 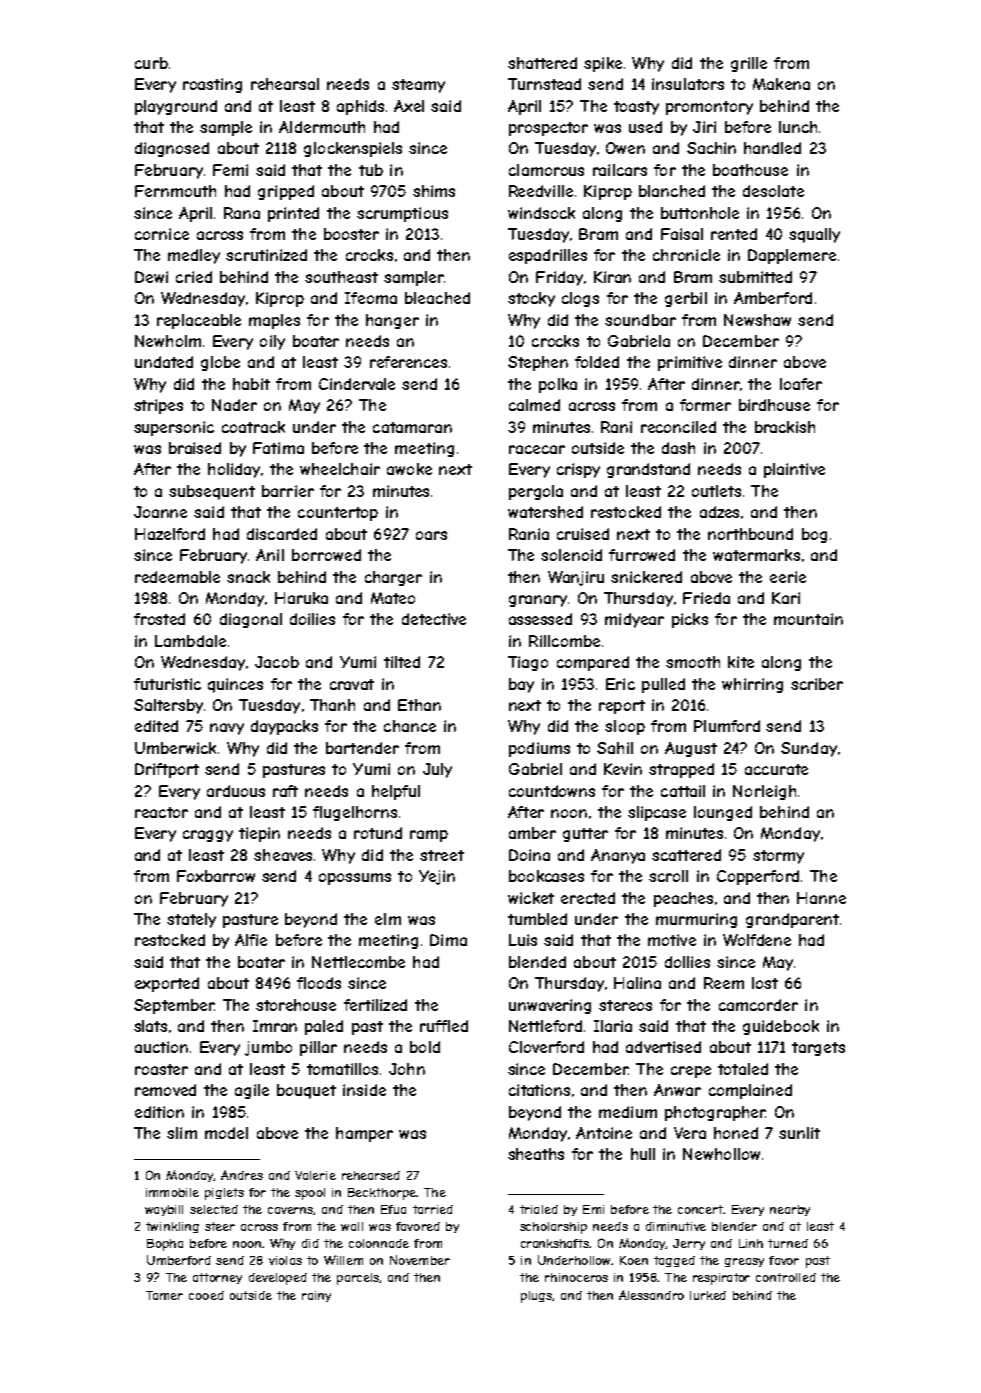 What do you see at coordinates (278, 448) in the screenshot?
I see `Fatima` at bounding box center [278, 448].
